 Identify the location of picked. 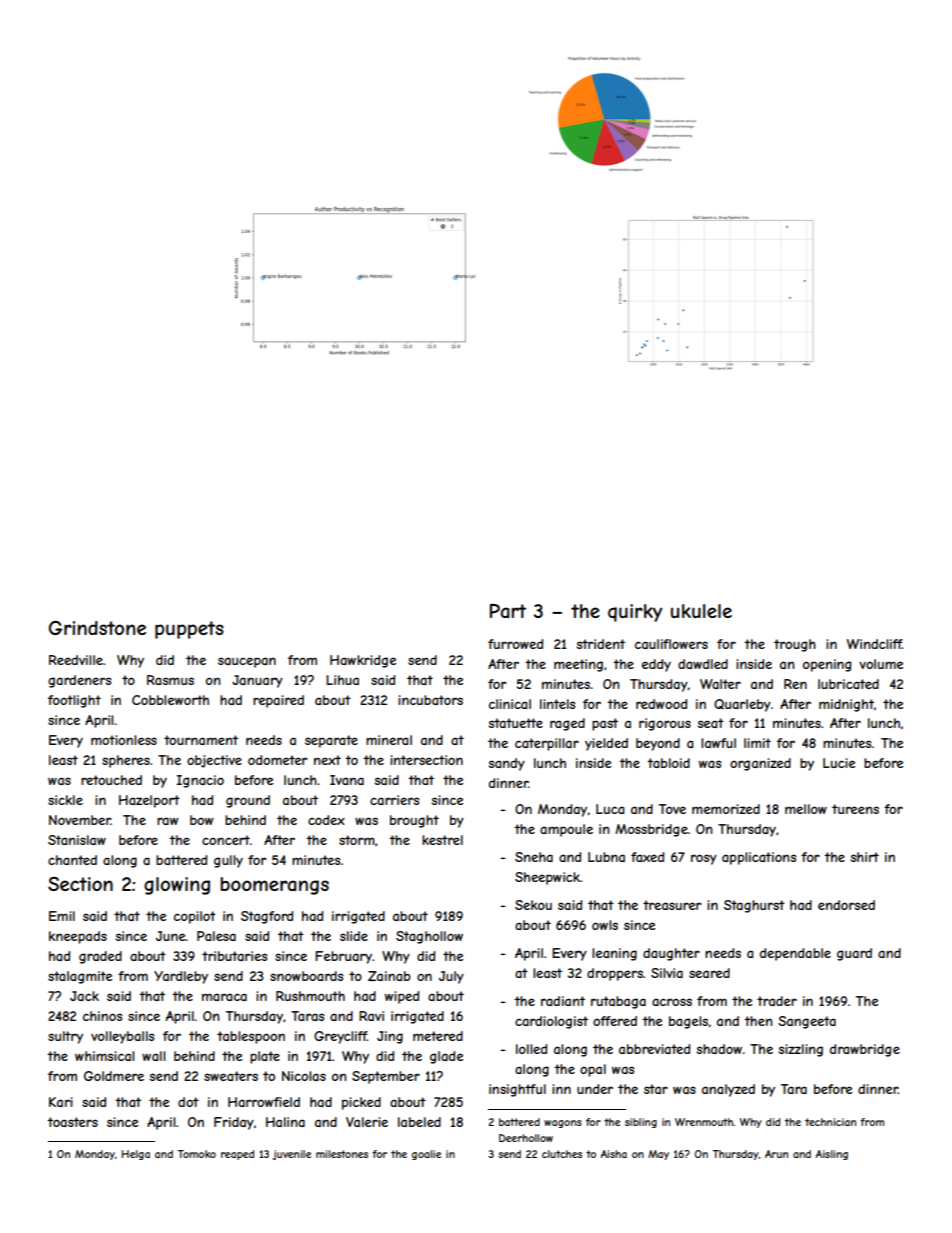
(361, 1103).
